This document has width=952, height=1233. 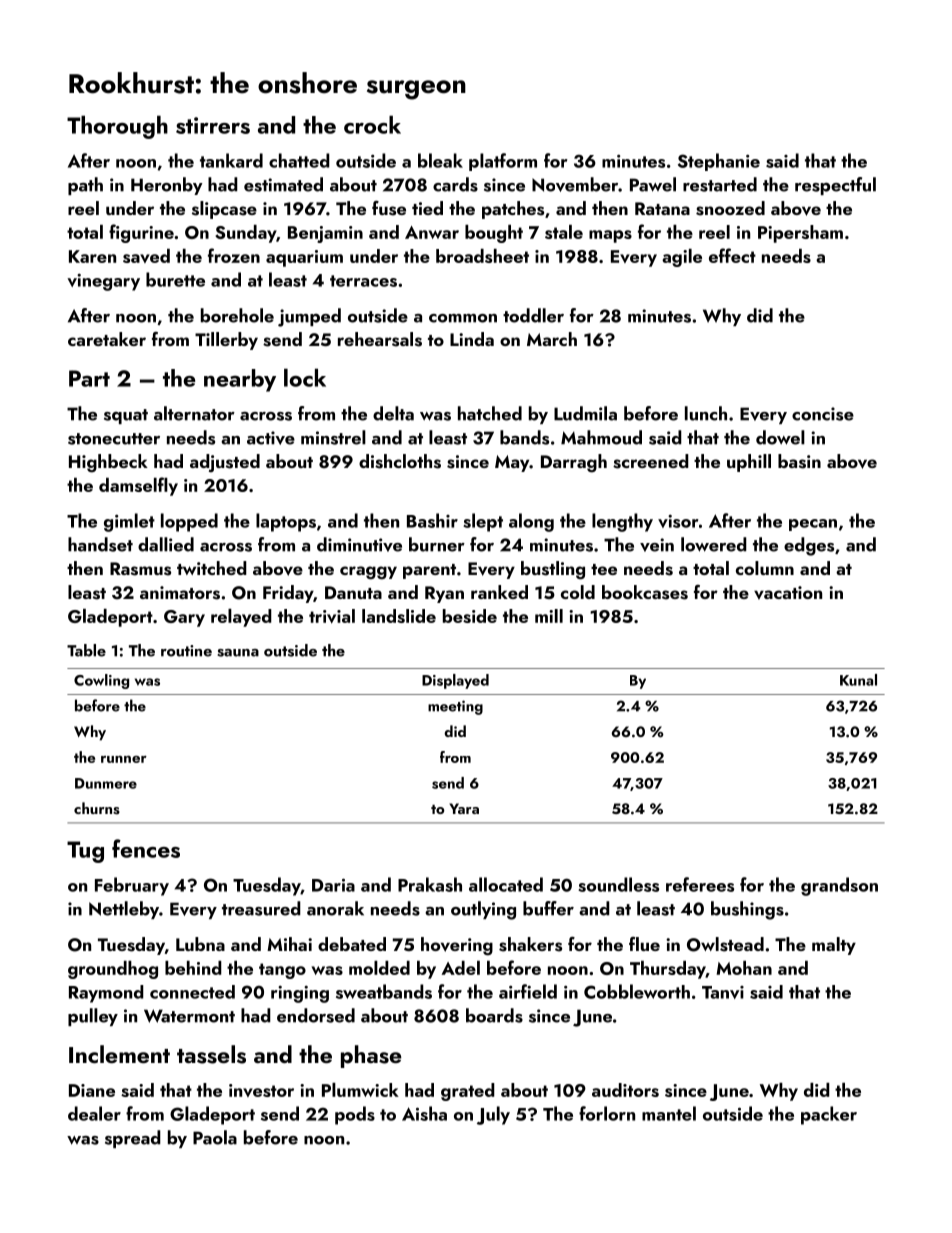 I want to click on November, so click(x=575, y=184).
